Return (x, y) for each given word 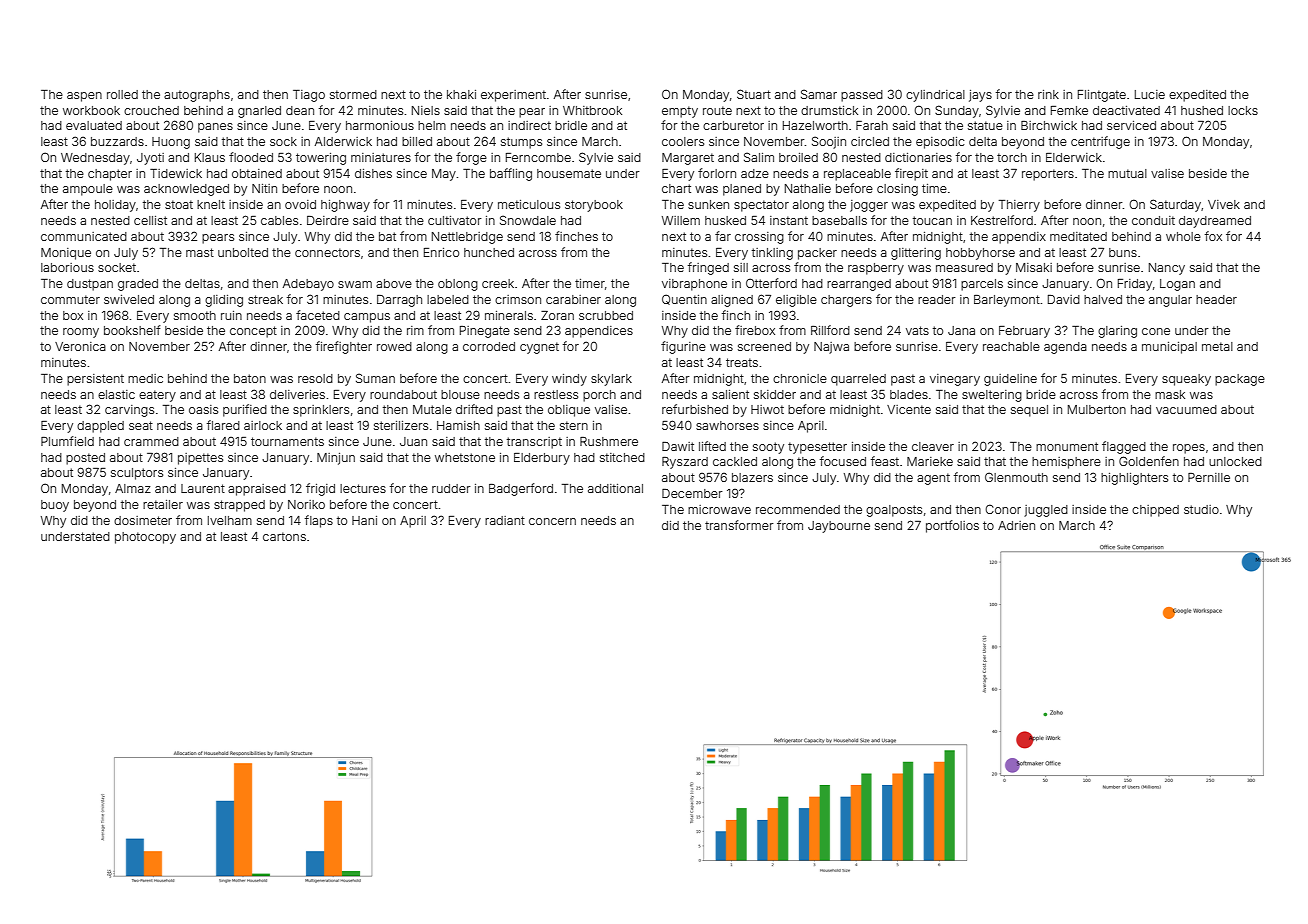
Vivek (1224, 204)
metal (1217, 346)
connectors (327, 252)
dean (300, 110)
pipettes (200, 459)
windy (569, 380)
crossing (759, 238)
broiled (798, 157)
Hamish (458, 425)
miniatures (381, 157)
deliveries (297, 394)
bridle (571, 125)
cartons (284, 536)
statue (985, 125)
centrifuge (1100, 142)
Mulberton (1097, 409)
